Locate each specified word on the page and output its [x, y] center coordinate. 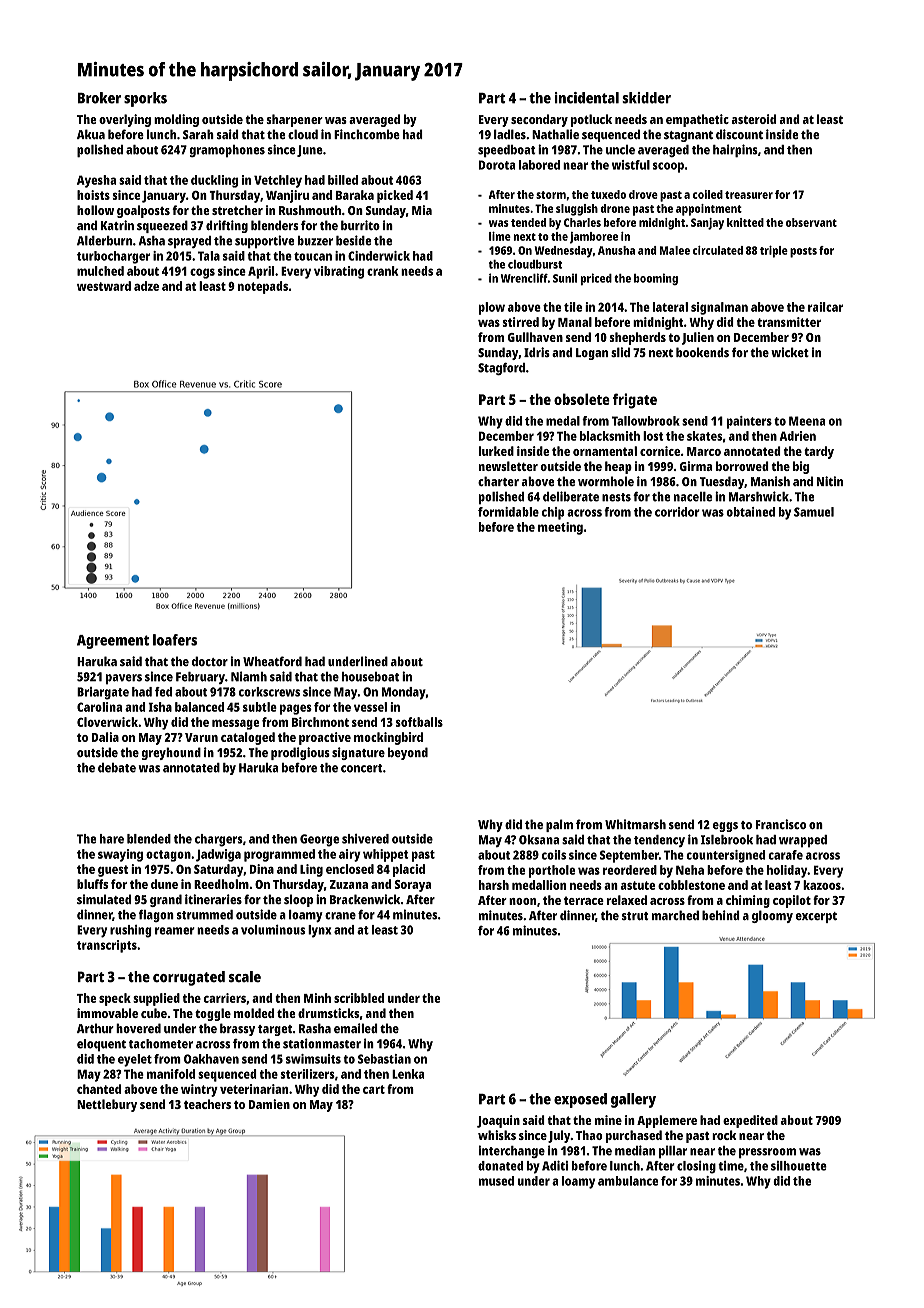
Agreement [113, 642]
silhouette [799, 1166]
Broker [99, 98]
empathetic [697, 120]
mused [496, 1181]
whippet [386, 855]
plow [492, 308]
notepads [263, 287]
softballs [419, 722]
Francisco [781, 824]
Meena [807, 421]
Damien [269, 1104]
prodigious [300, 753]
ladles [510, 134]
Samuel [814, 512]
